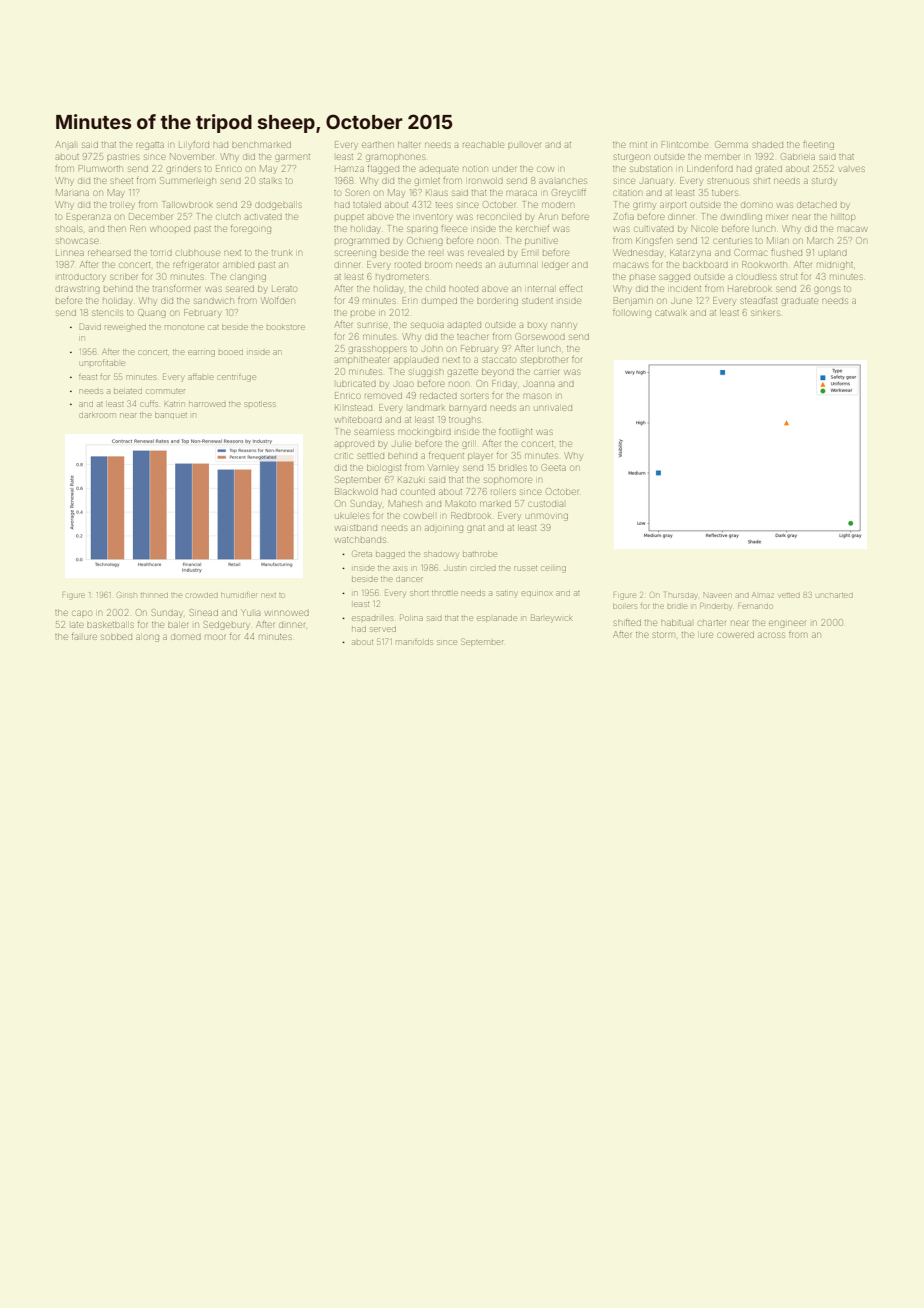  I want to click on Blackwold, so click(356, 491).
